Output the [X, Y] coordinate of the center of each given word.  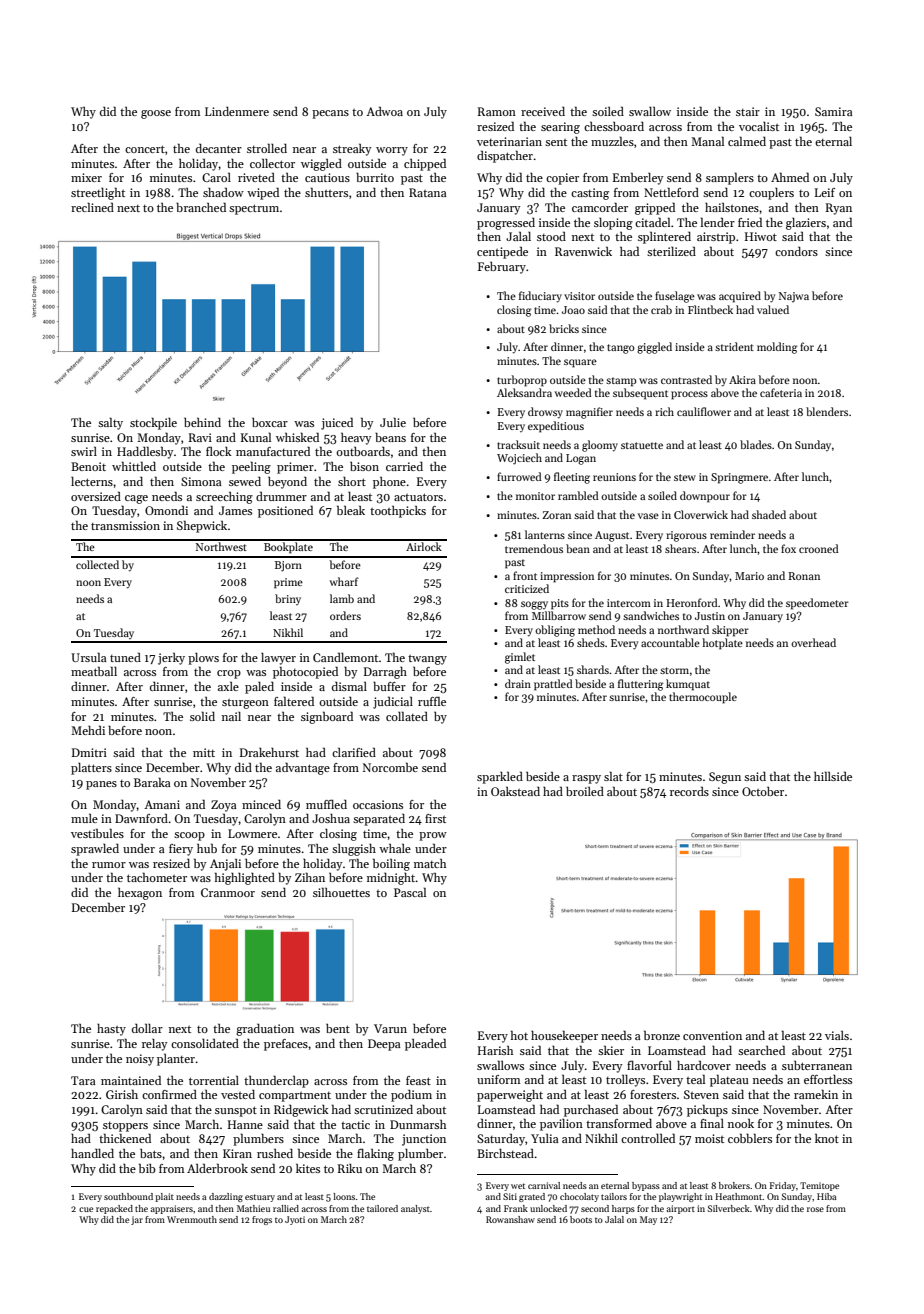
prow [433, 836]
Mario [749, 576]
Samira [834, 111]
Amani [162, 804]
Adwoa [384, 111]
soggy [534, 605]
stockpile [153, 423]
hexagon [140, 893]
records [689, 791]
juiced [337, 423]
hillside [833, 776]
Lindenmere [237, 111]
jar [137, 1220]
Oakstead [515, 791]
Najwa [794, 297]
